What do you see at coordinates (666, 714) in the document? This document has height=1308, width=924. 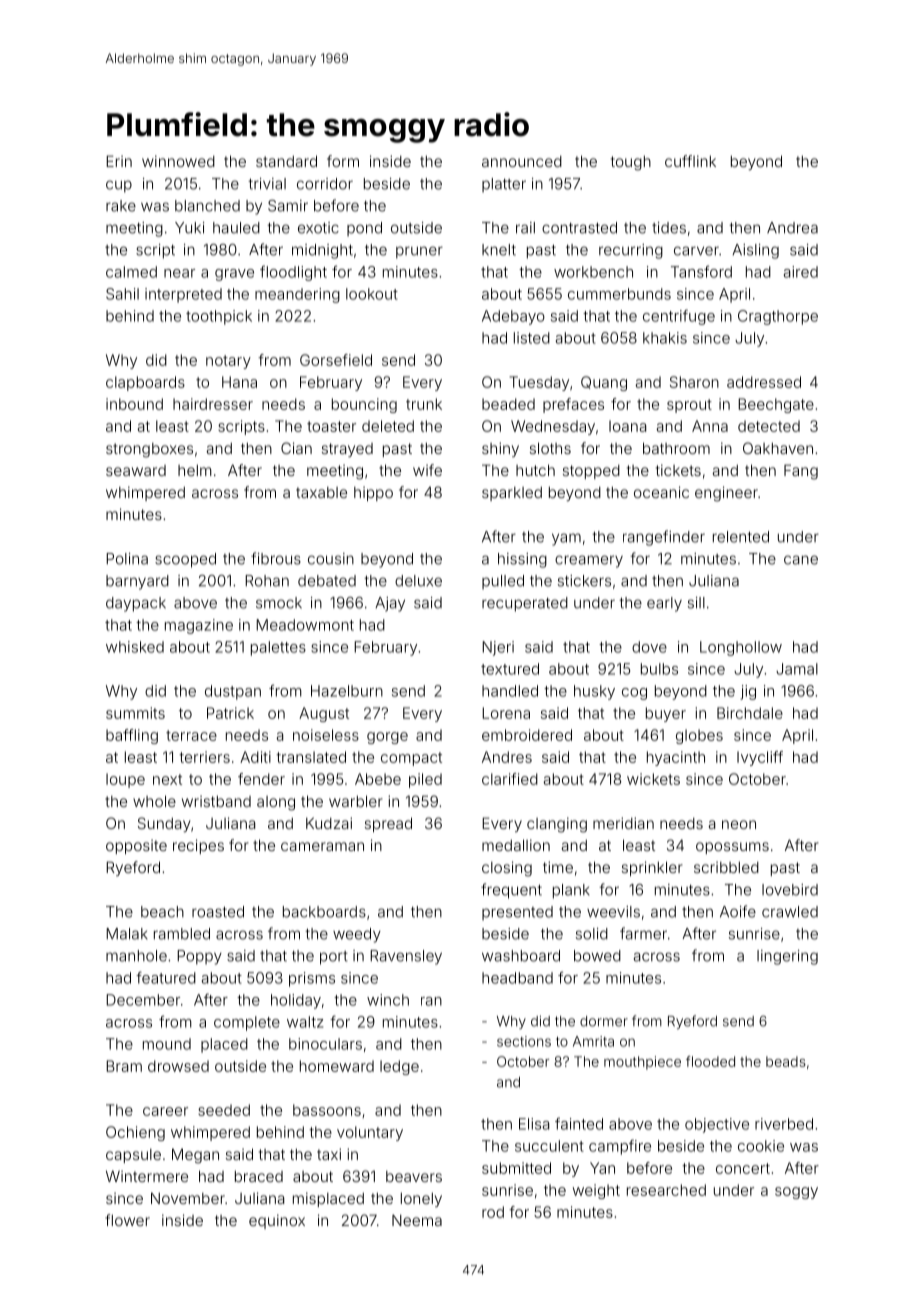 I see `buyer` at bounding box center [666, 714].
